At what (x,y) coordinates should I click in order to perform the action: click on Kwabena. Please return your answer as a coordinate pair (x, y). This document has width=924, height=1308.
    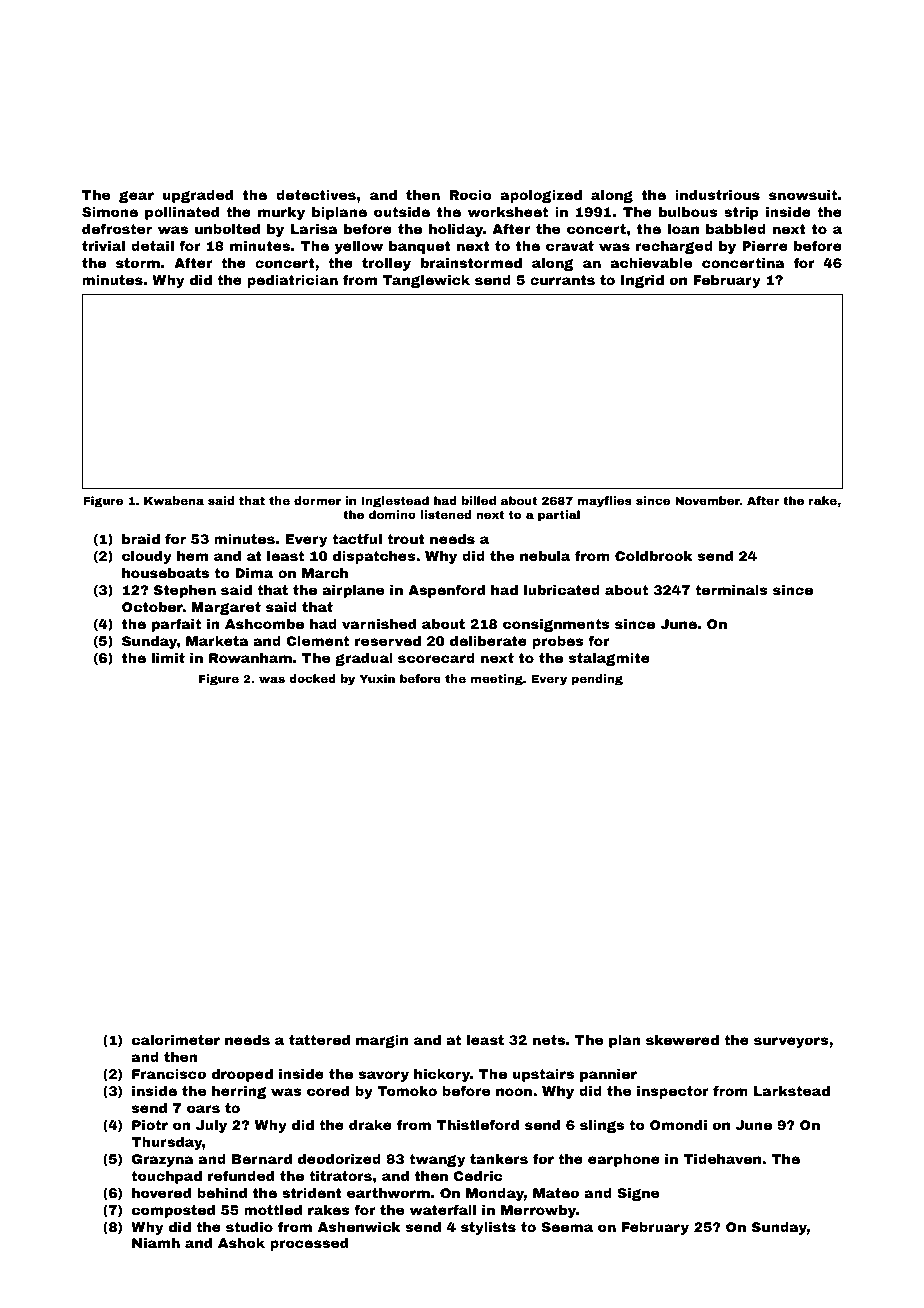
    Looking at the image, I should click on (174, 500).
